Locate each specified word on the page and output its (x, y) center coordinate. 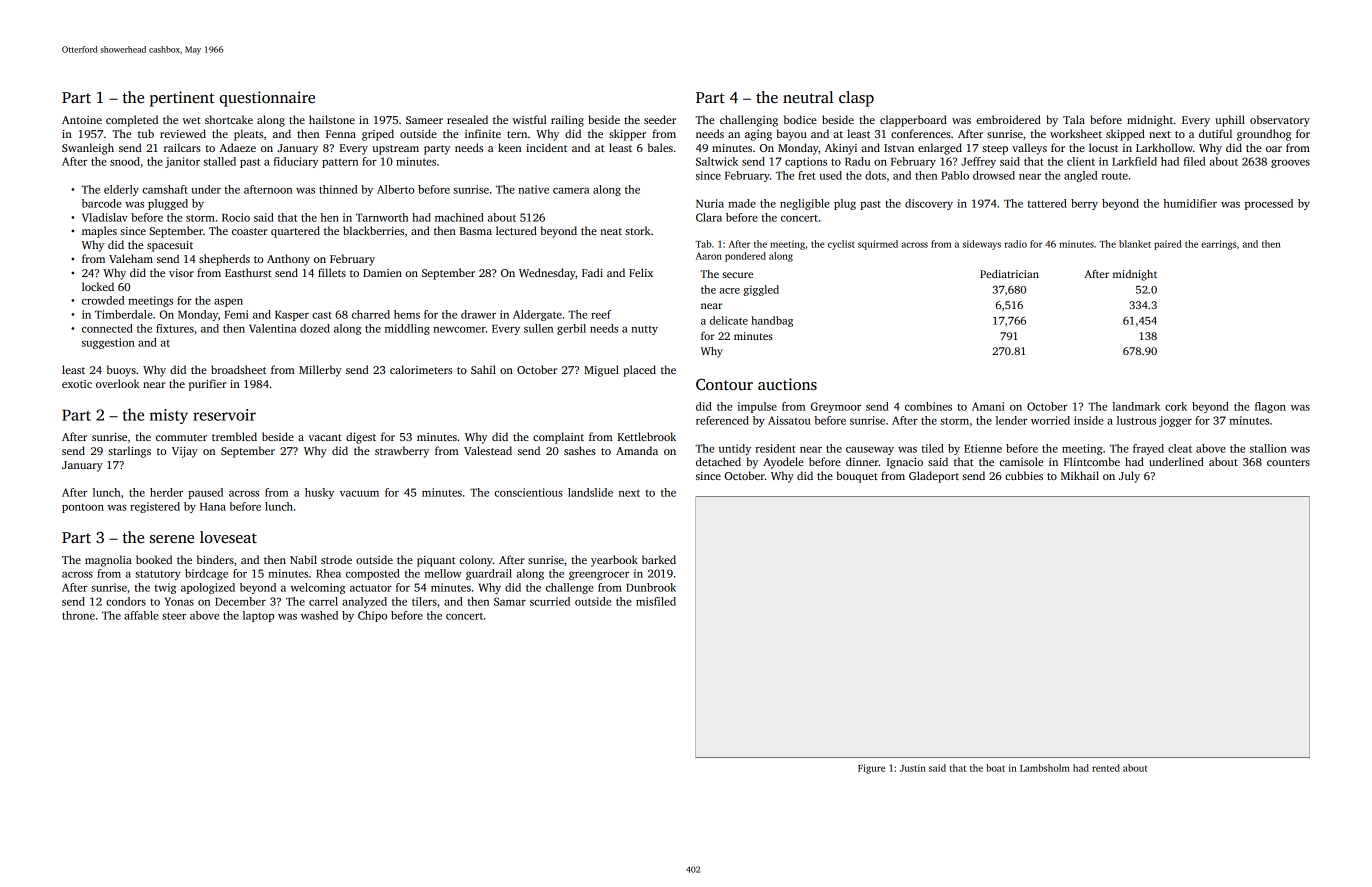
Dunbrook (651, 587)
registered (155, 507)
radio (1015, 244)
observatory (1280, 121)
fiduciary (295, 162)
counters (1288, 462)
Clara (709, 217)
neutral (808, 97)
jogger (1175, 421)
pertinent (182, 99)
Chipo (372, 616)
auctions (787, 384)
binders (215, 559)
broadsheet (238, 369)
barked (659, 559)
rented (1106, 768)
